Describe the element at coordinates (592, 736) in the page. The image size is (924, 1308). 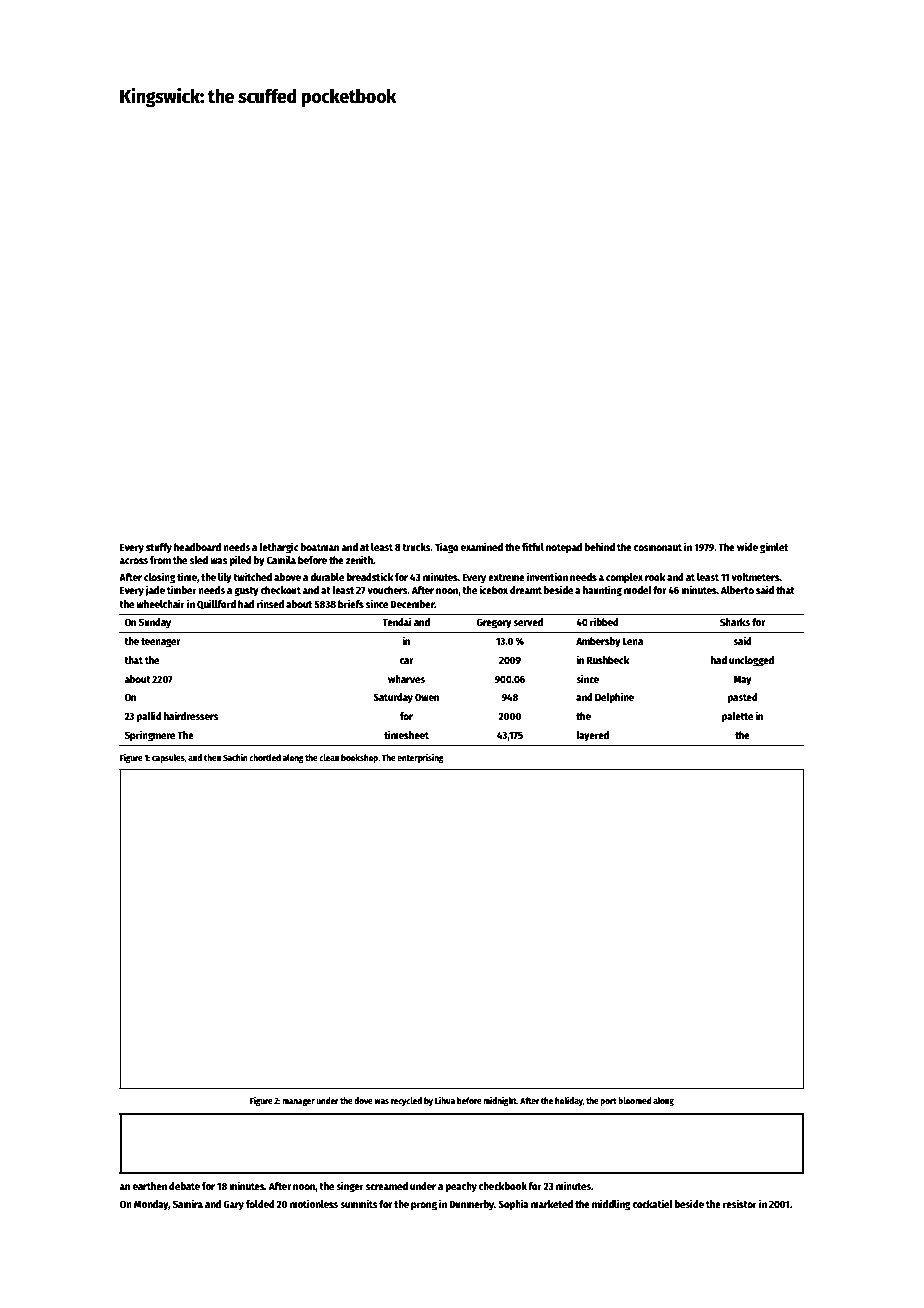
I see `layered` at that location.
